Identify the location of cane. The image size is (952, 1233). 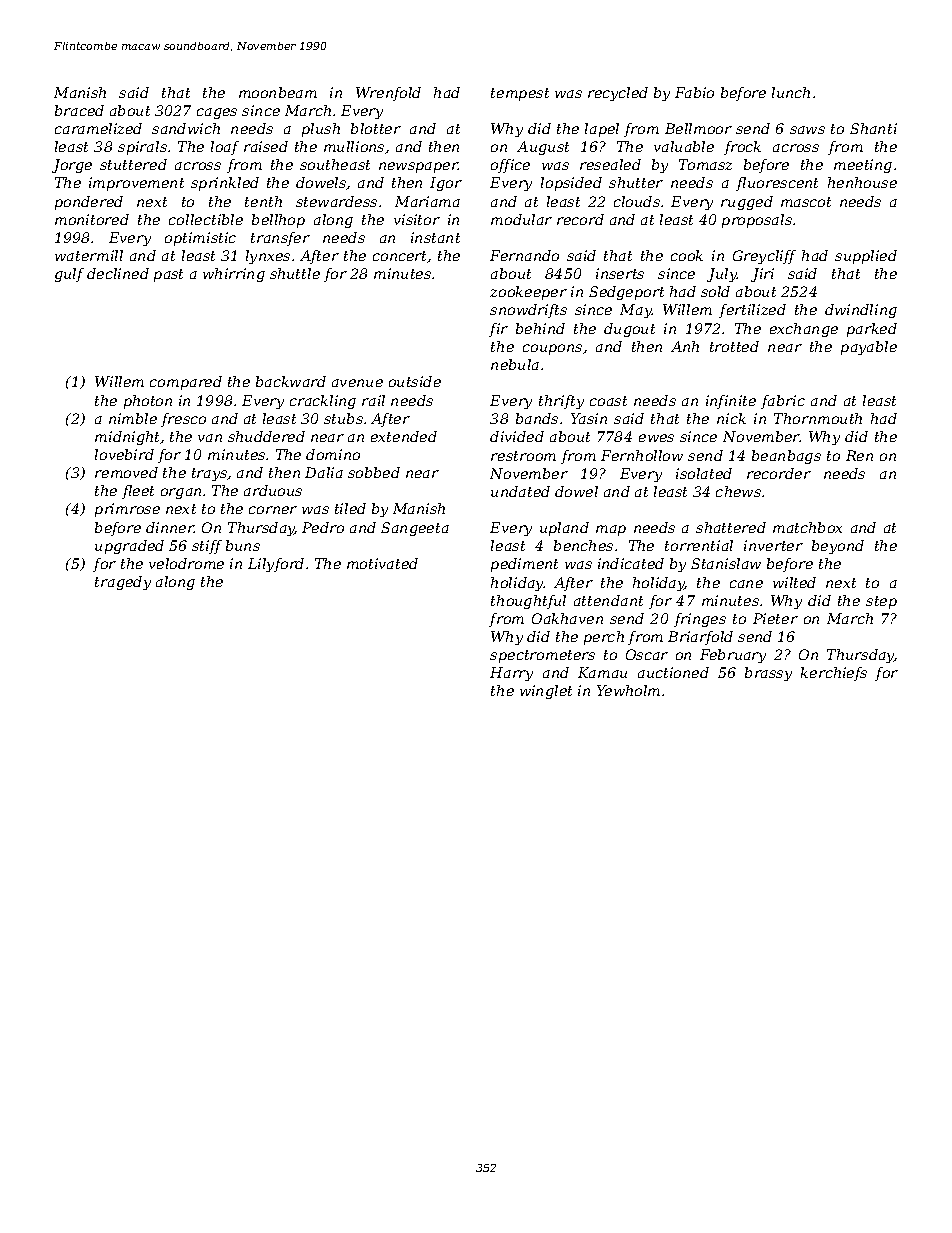
(746, 584).
